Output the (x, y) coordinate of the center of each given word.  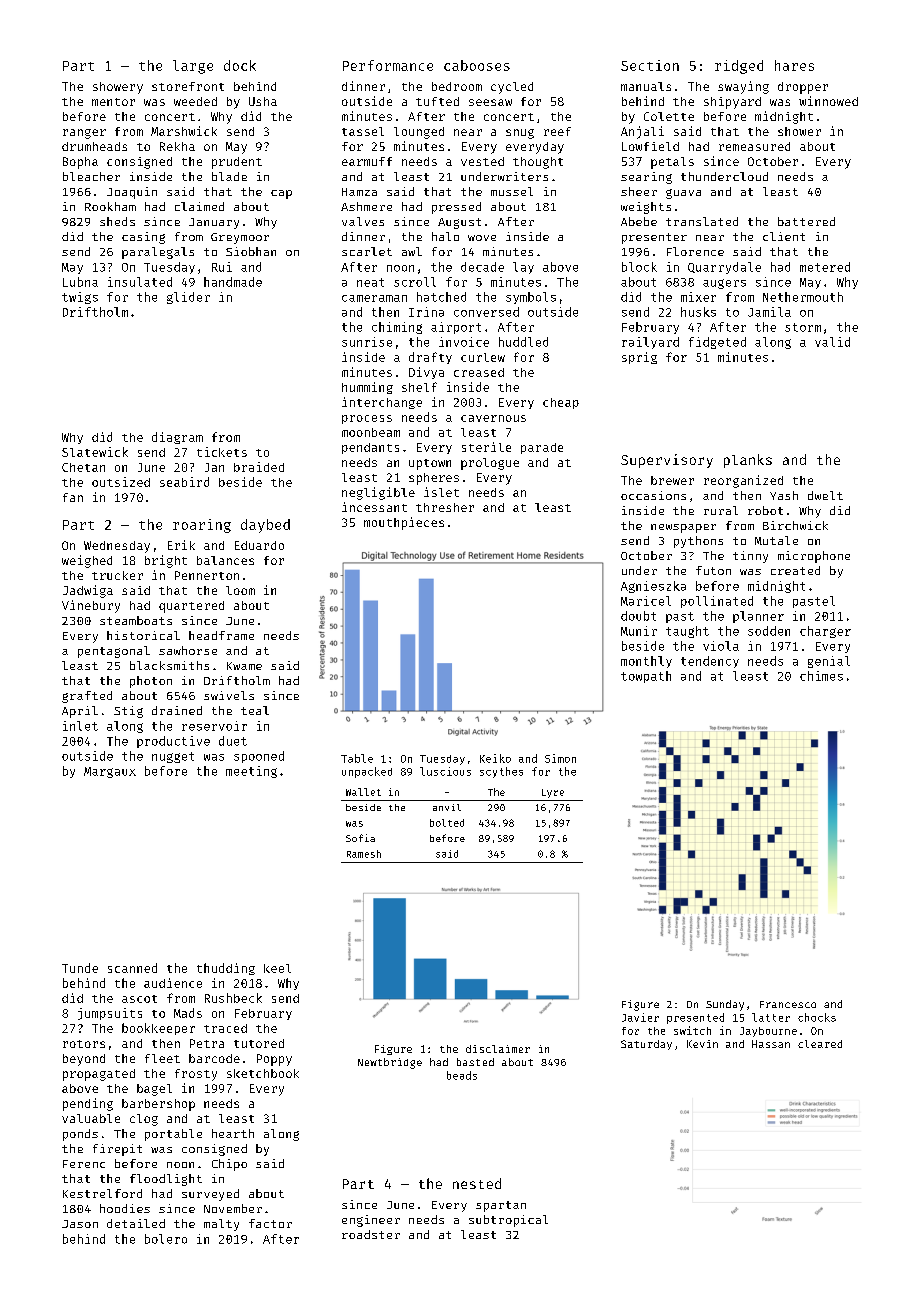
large (193, 67)
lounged (419, 133)
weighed (87, 561)
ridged (739, 67)
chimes (821, 676)
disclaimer (498, 1049)
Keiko (495, 758)
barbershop (158, 1105)
